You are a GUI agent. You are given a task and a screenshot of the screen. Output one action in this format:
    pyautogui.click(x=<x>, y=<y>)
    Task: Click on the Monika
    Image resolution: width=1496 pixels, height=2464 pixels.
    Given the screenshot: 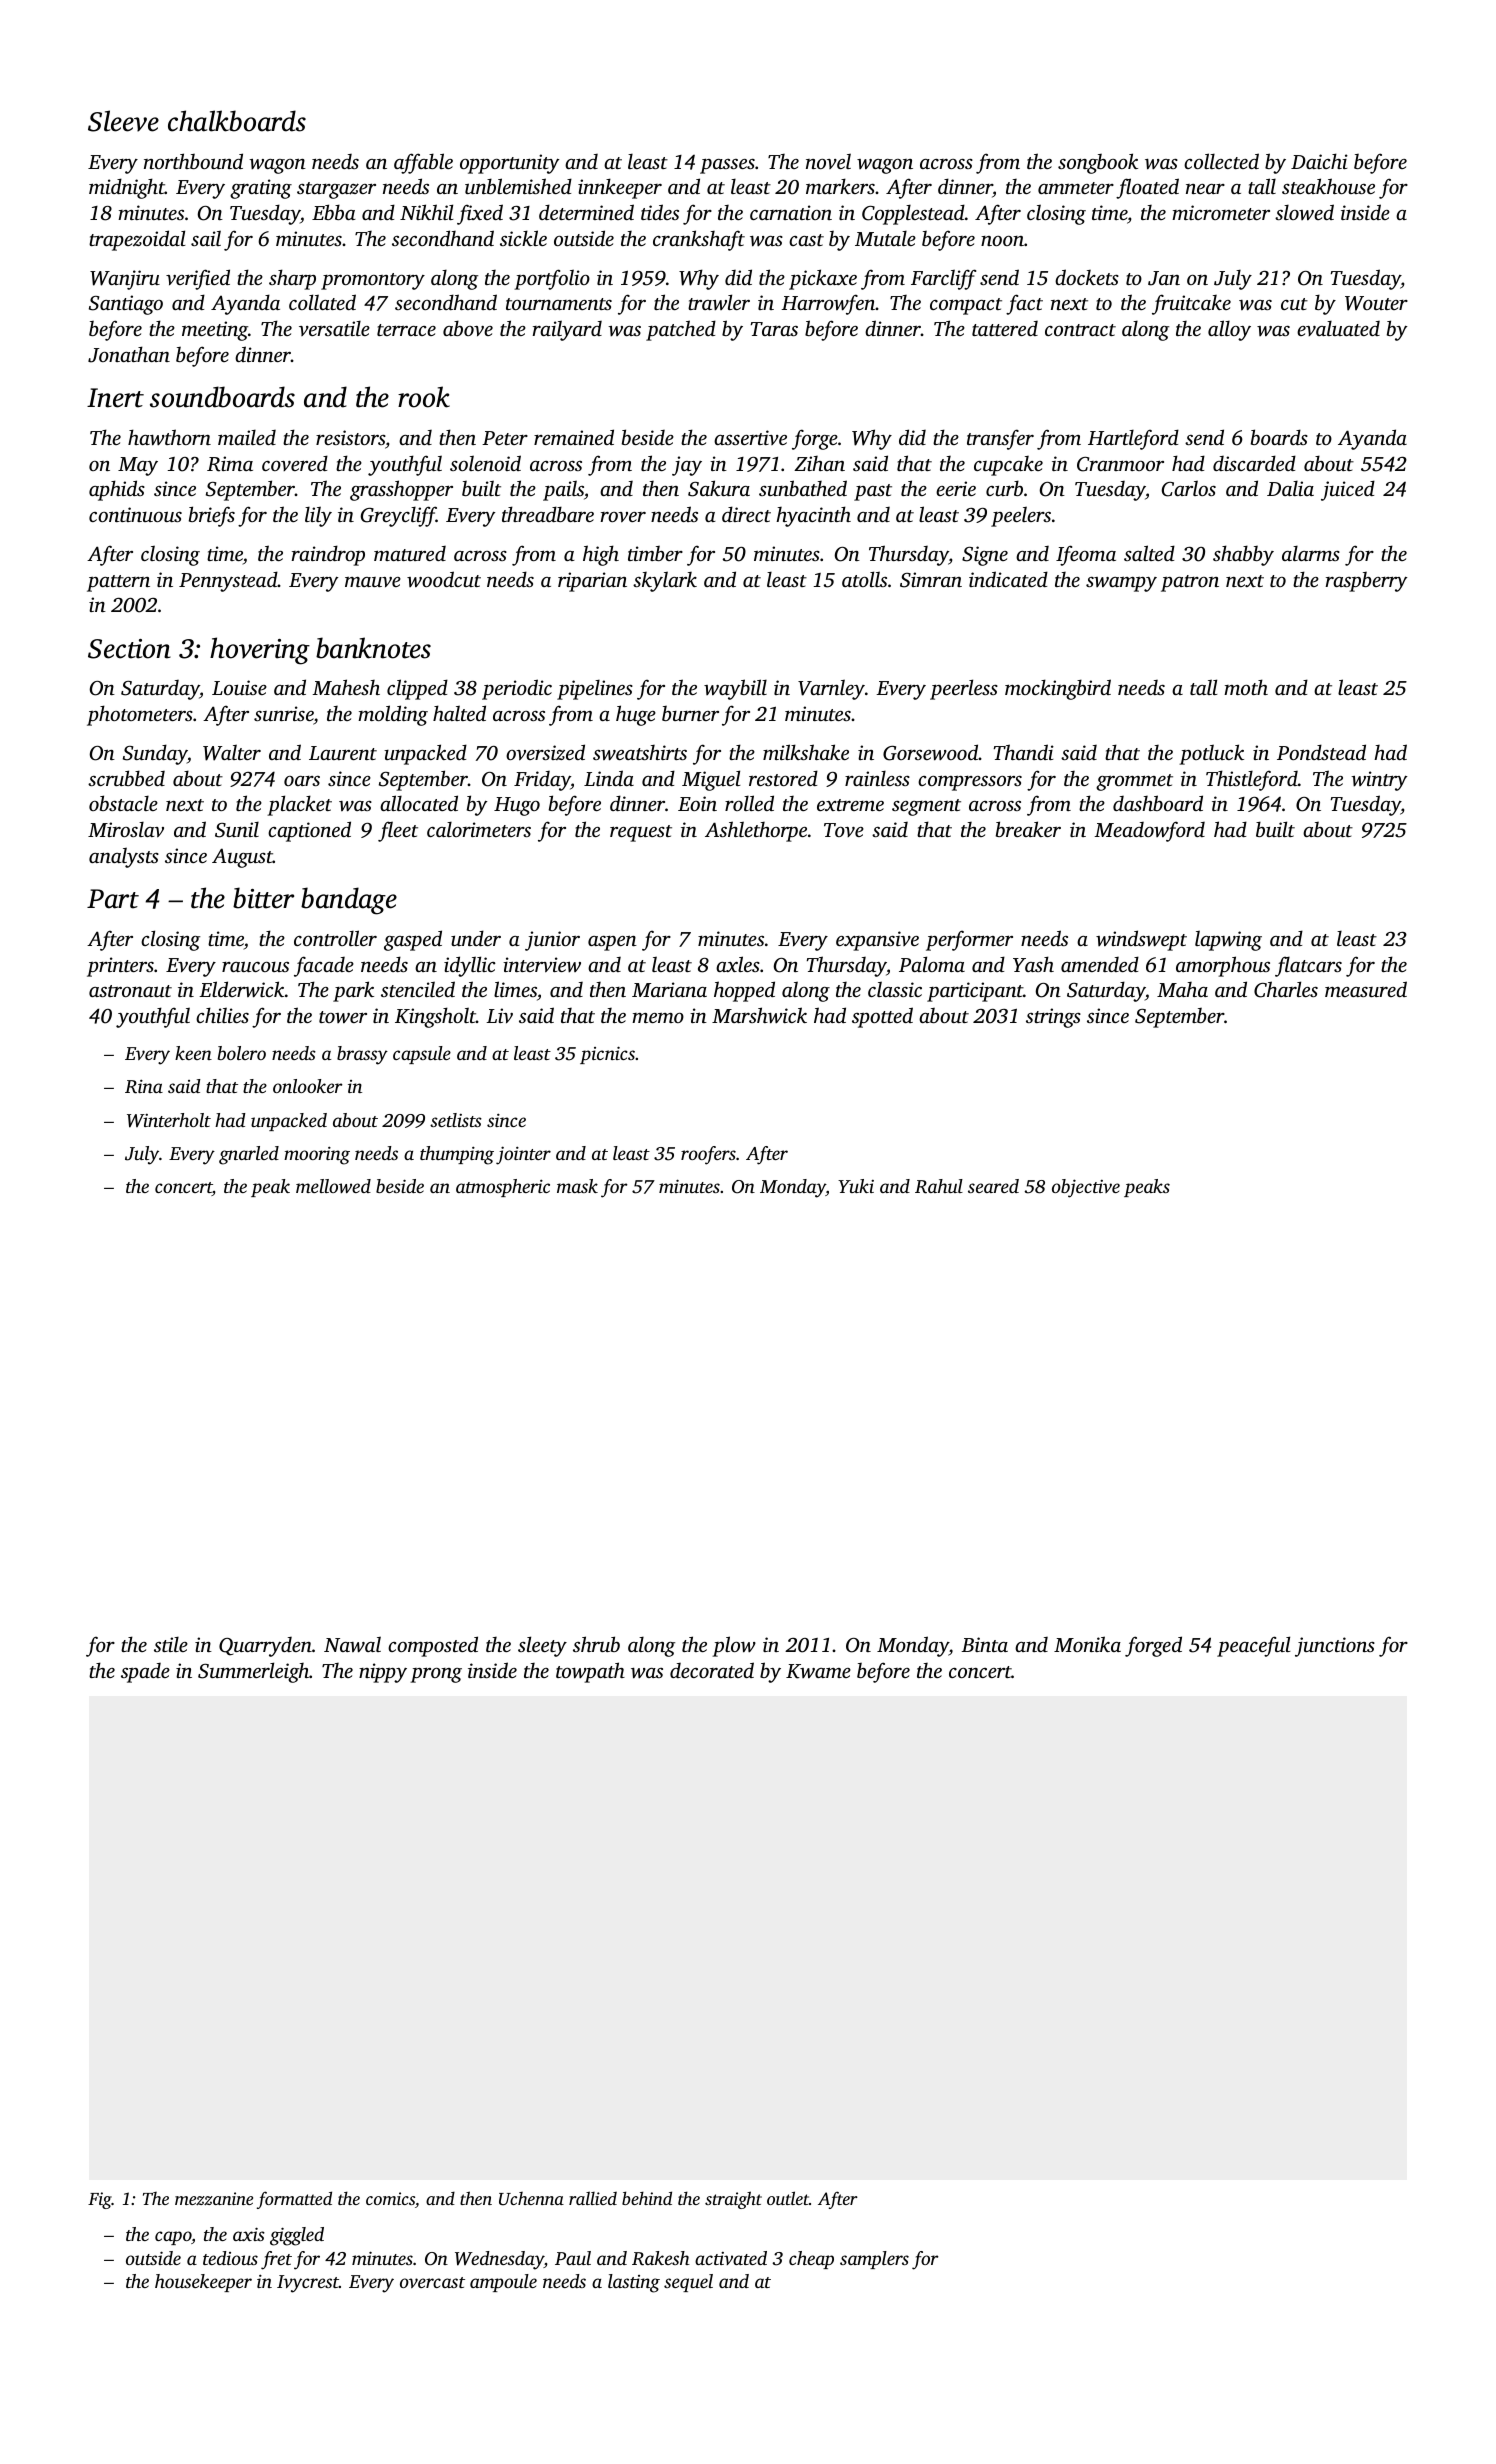 What is the action you would take?
    pyautogui.click(x=1087, y=1644)
